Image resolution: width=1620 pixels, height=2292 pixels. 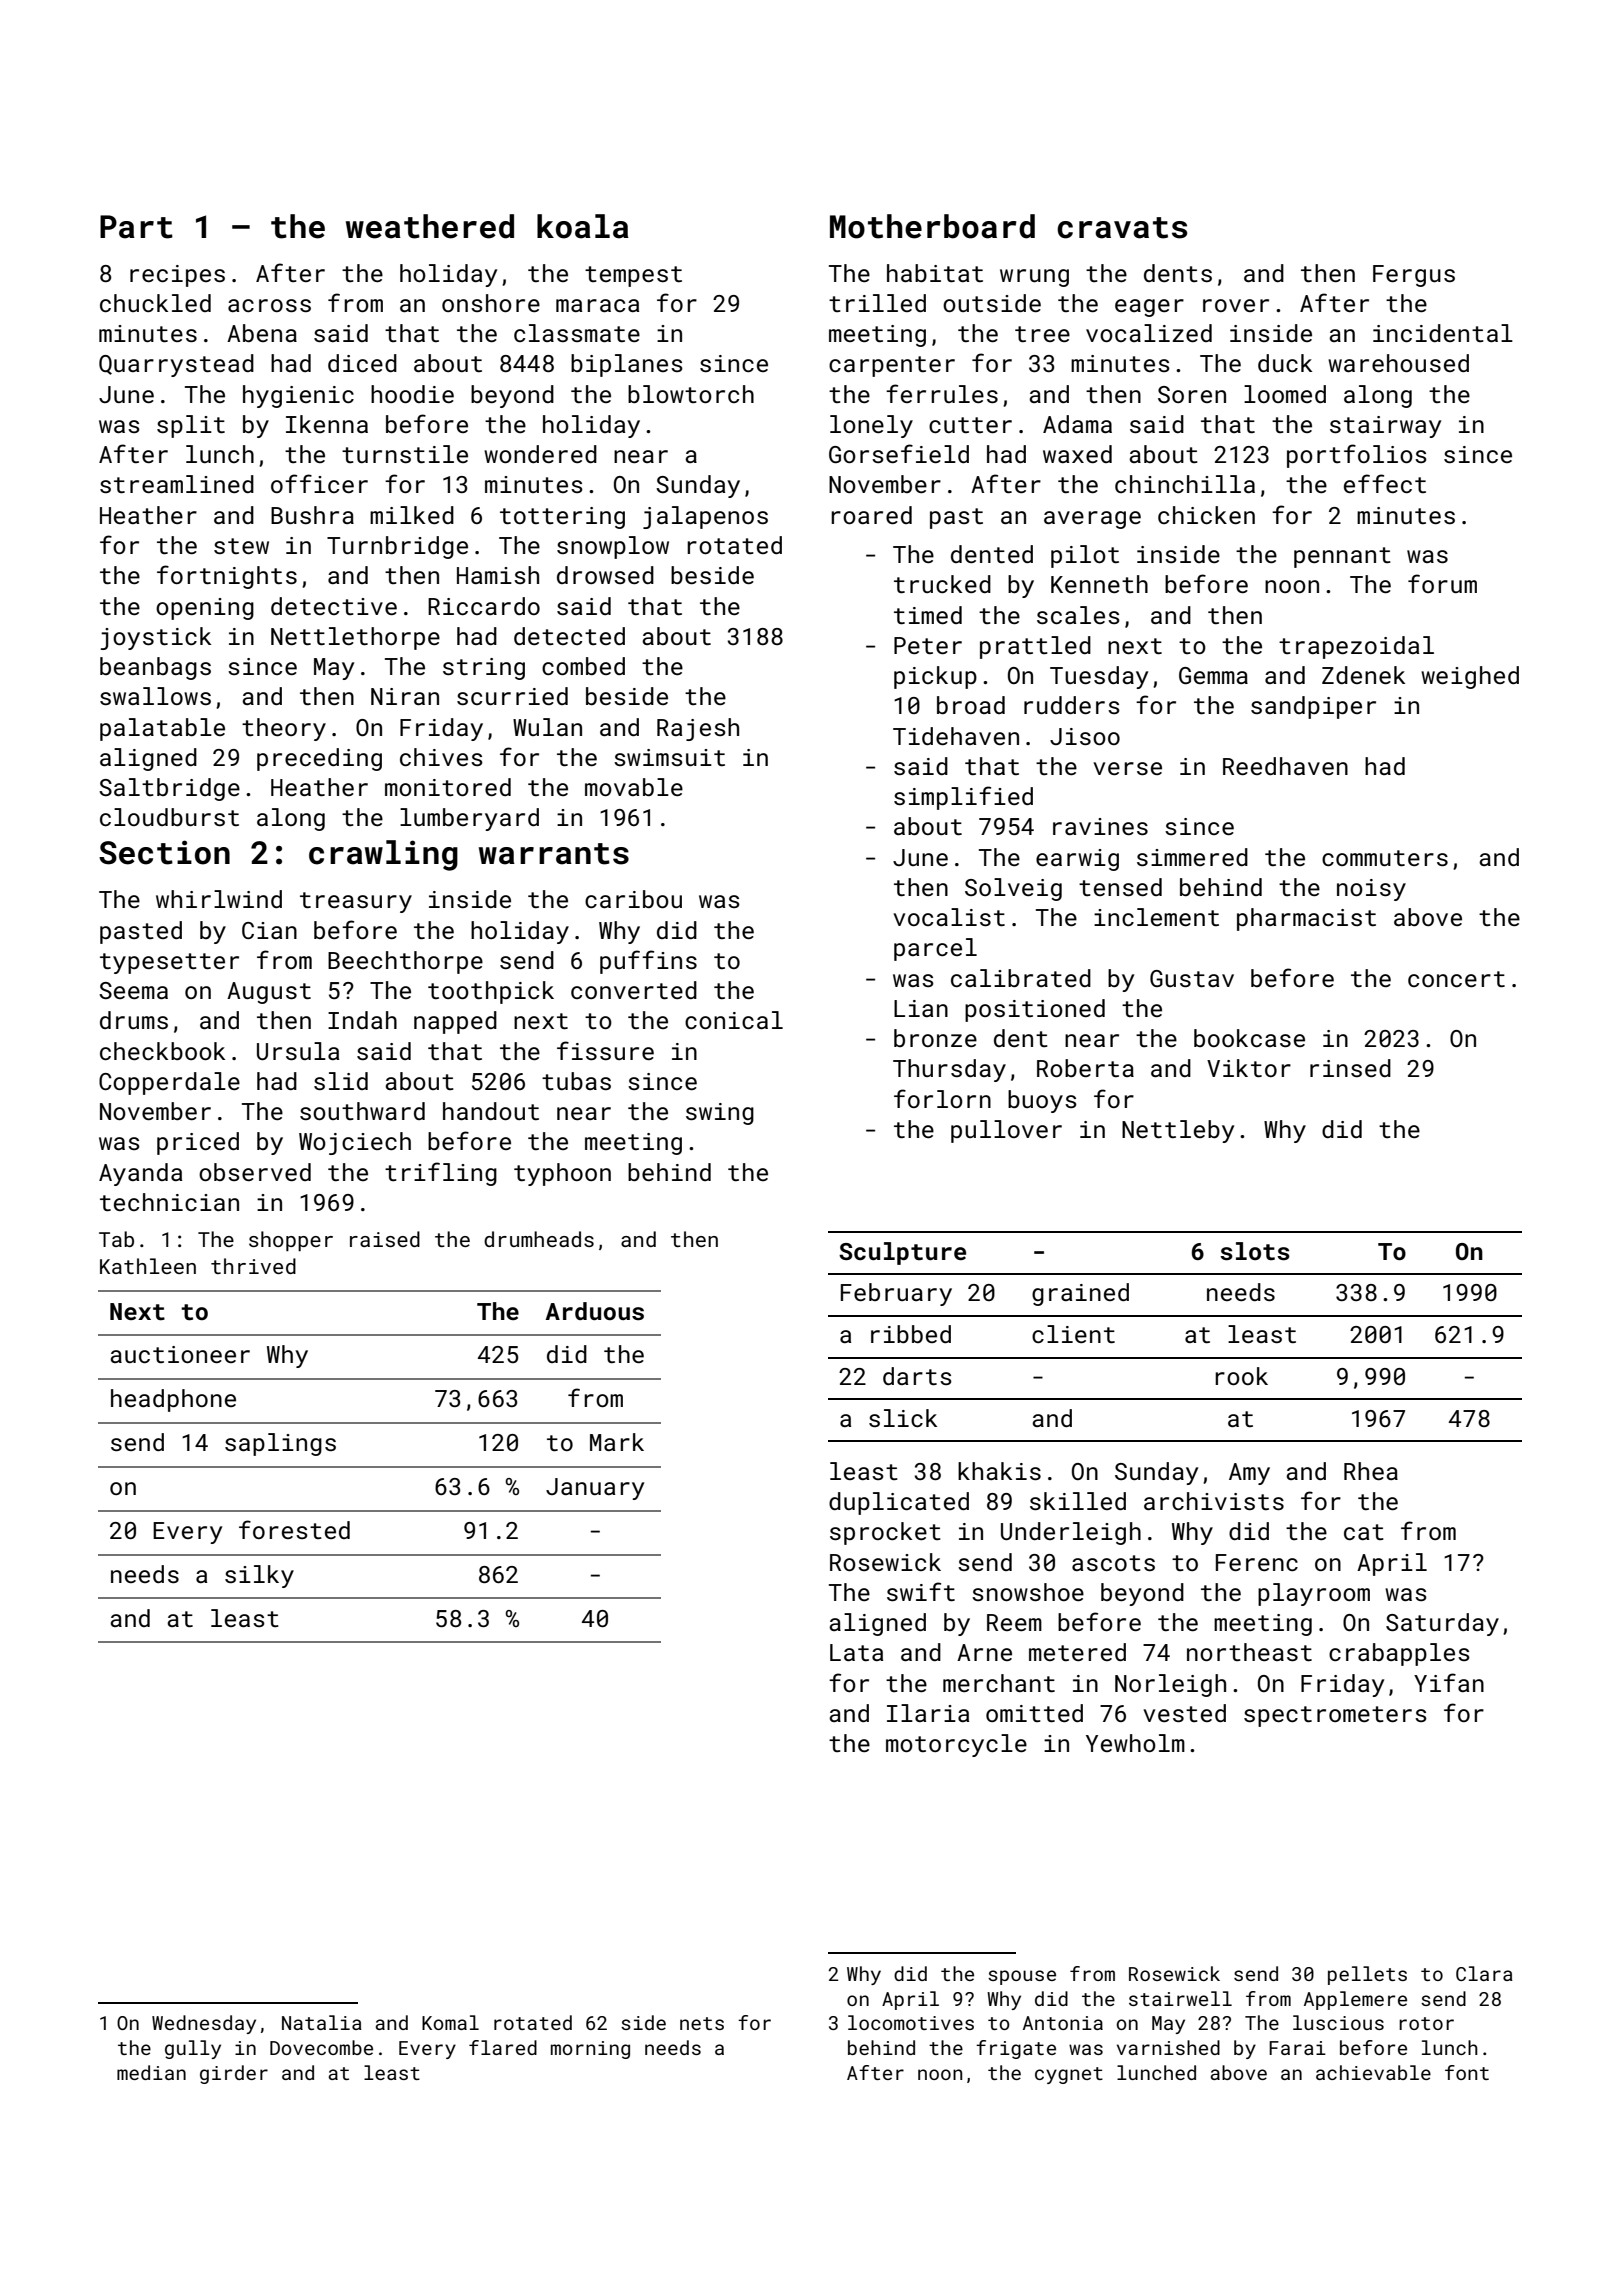 What do you see at coordinates (1241, 1376) in the screenshot?
I see `rook` at bounding box center [1241, 1376].
